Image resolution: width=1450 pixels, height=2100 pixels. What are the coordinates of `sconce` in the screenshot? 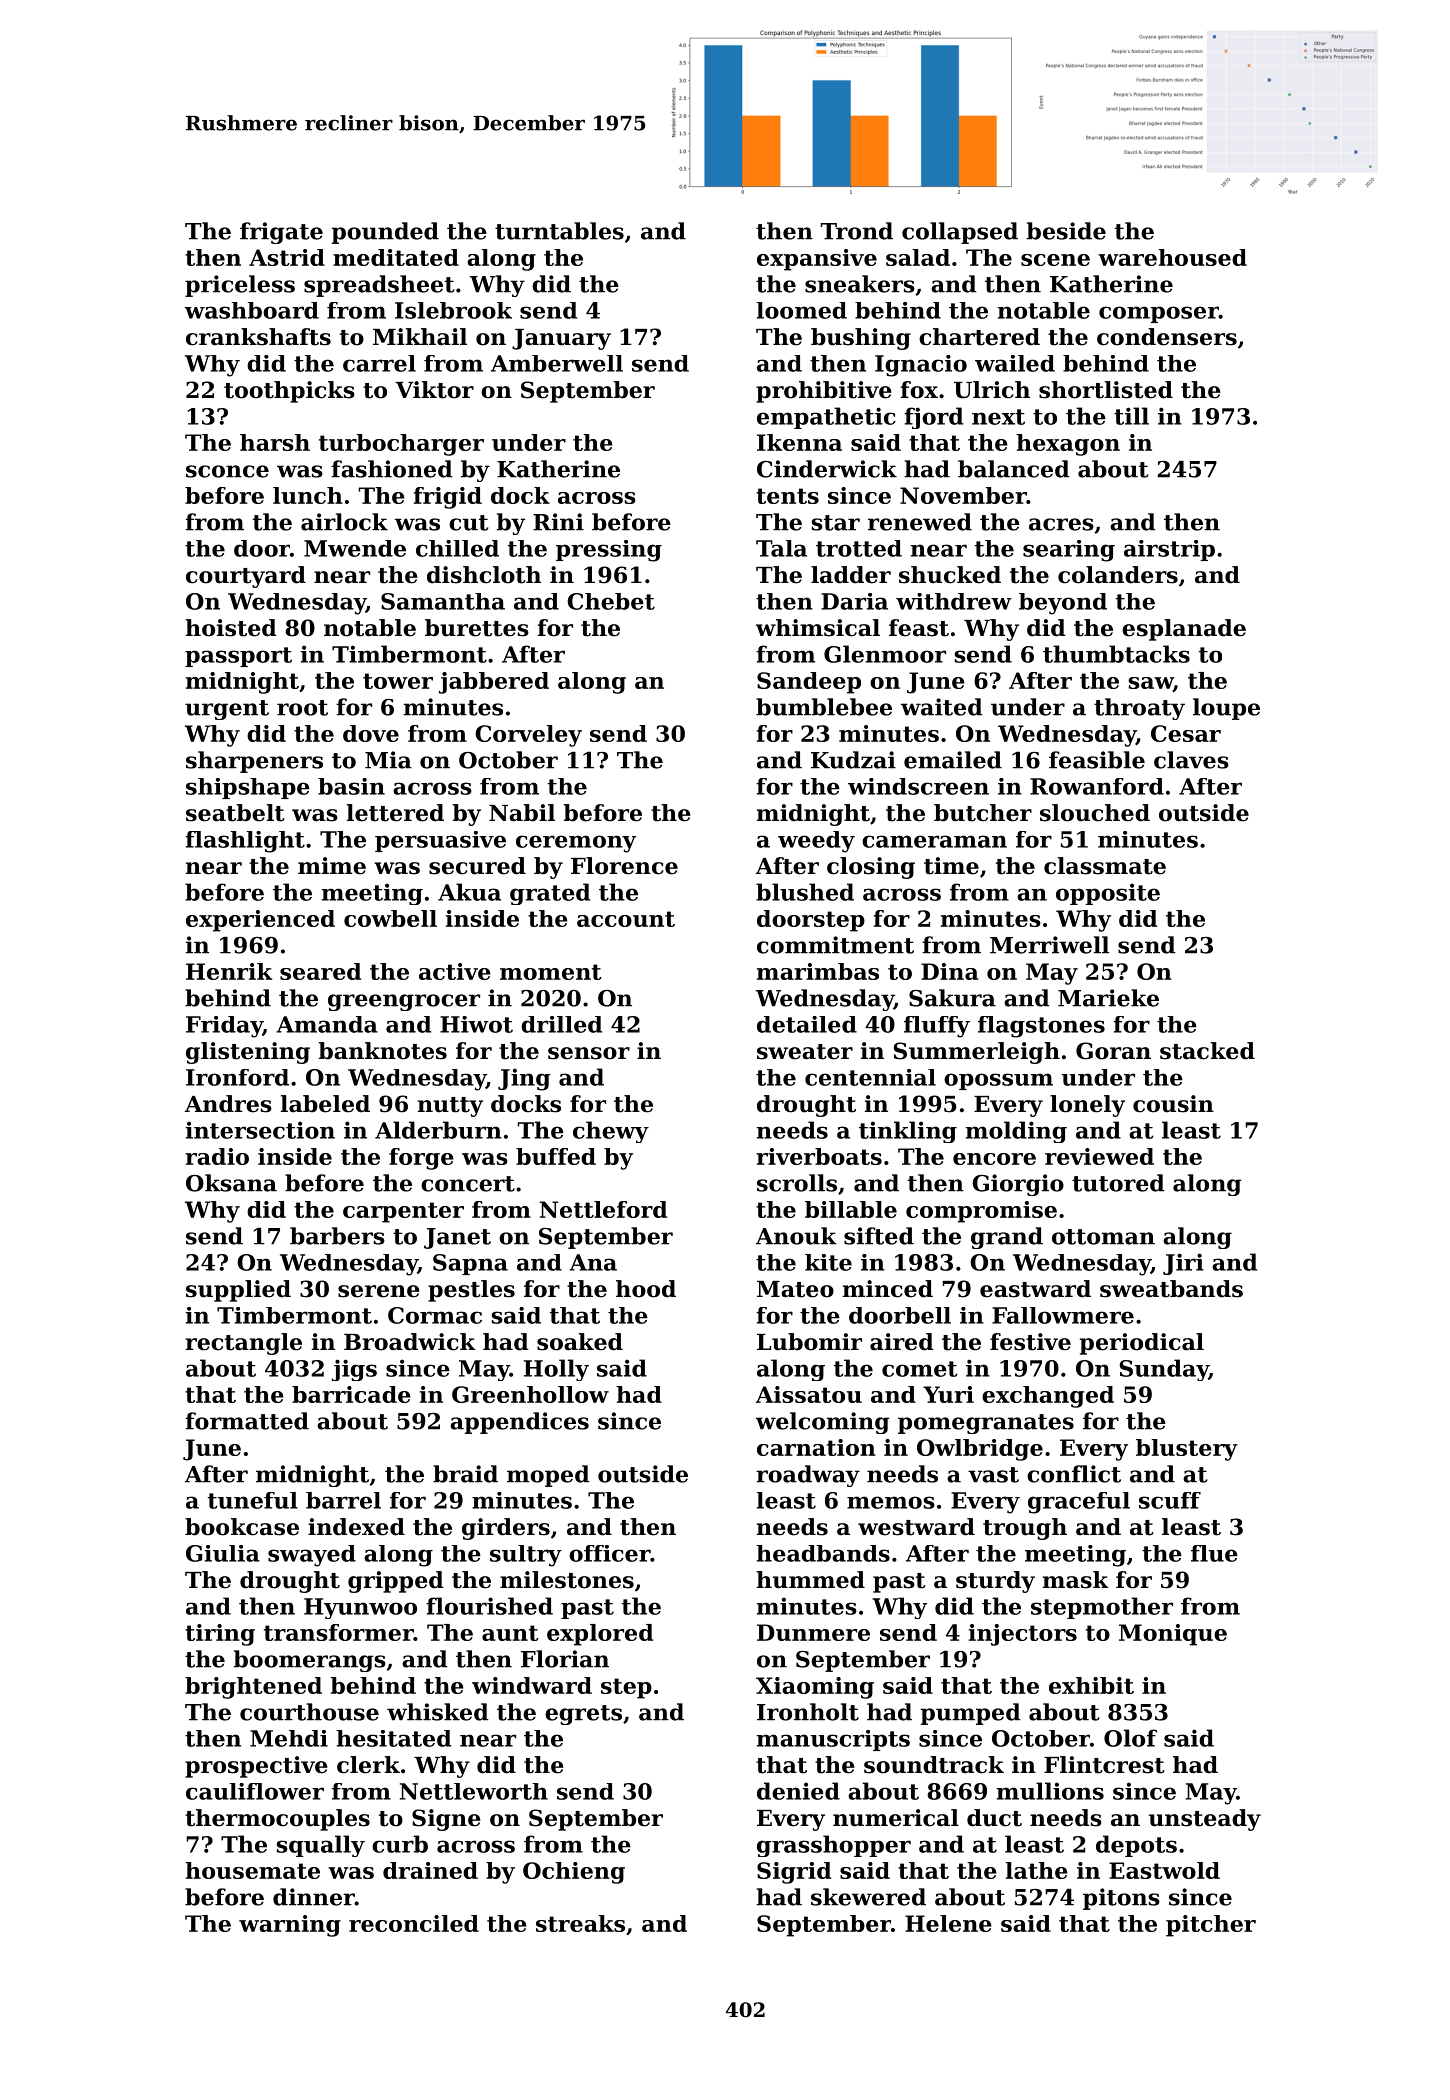 It's located at (227, 471).
